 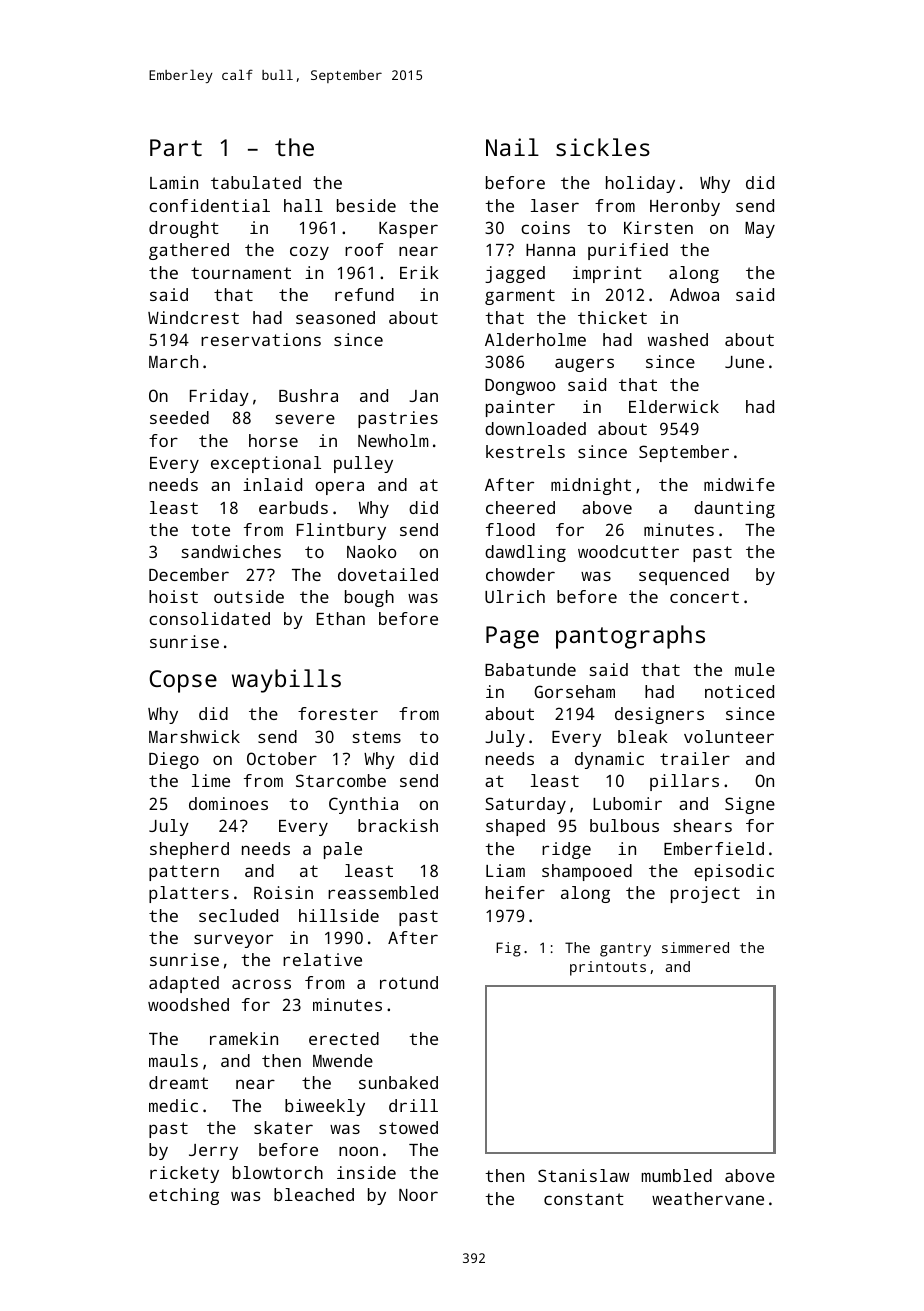 I want to click on Part, so click(x=176, y=147).
